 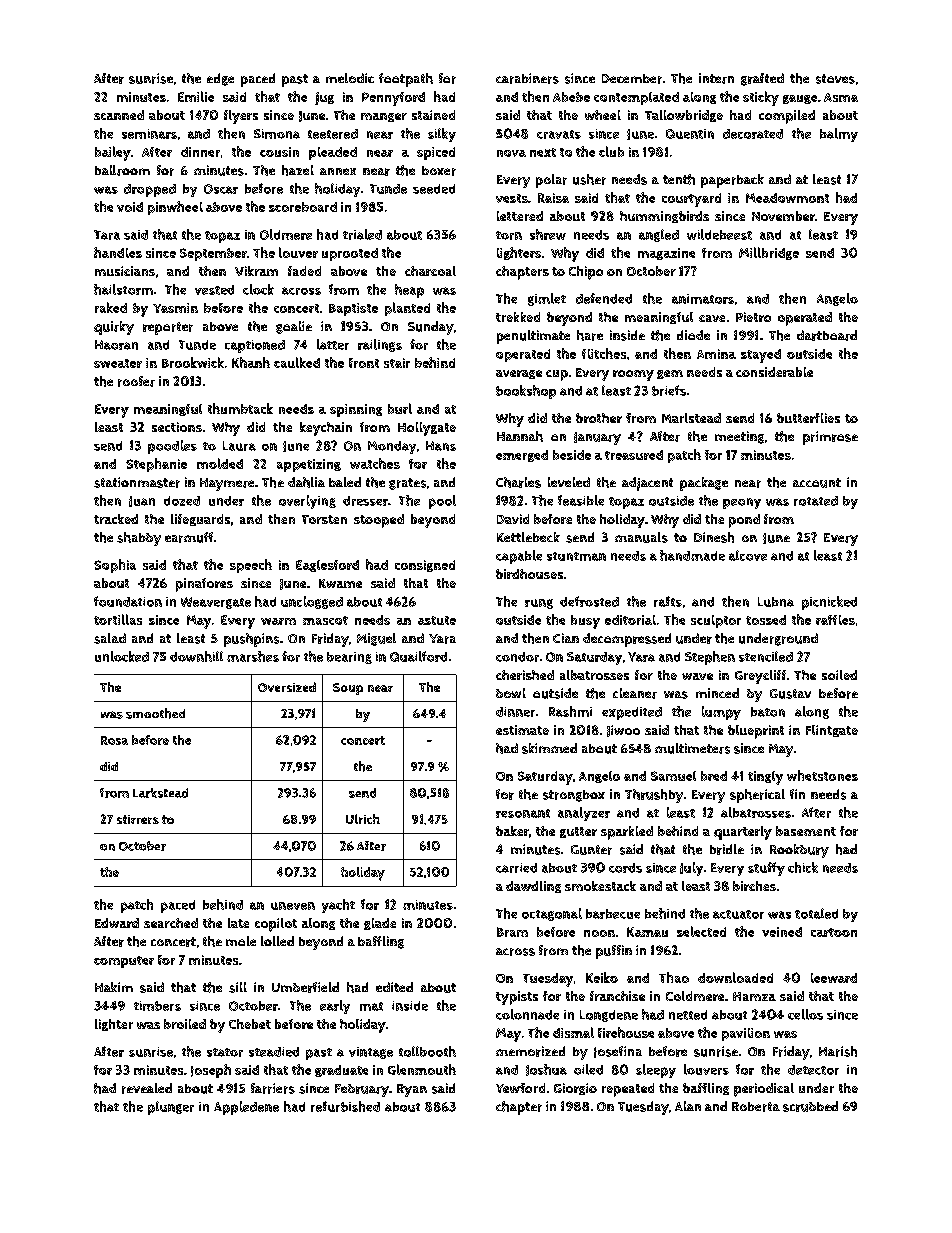 What do you see at coordinates (647, 932) in the screenshot?
I see `Kamau` at bounding box center [647, 932].
